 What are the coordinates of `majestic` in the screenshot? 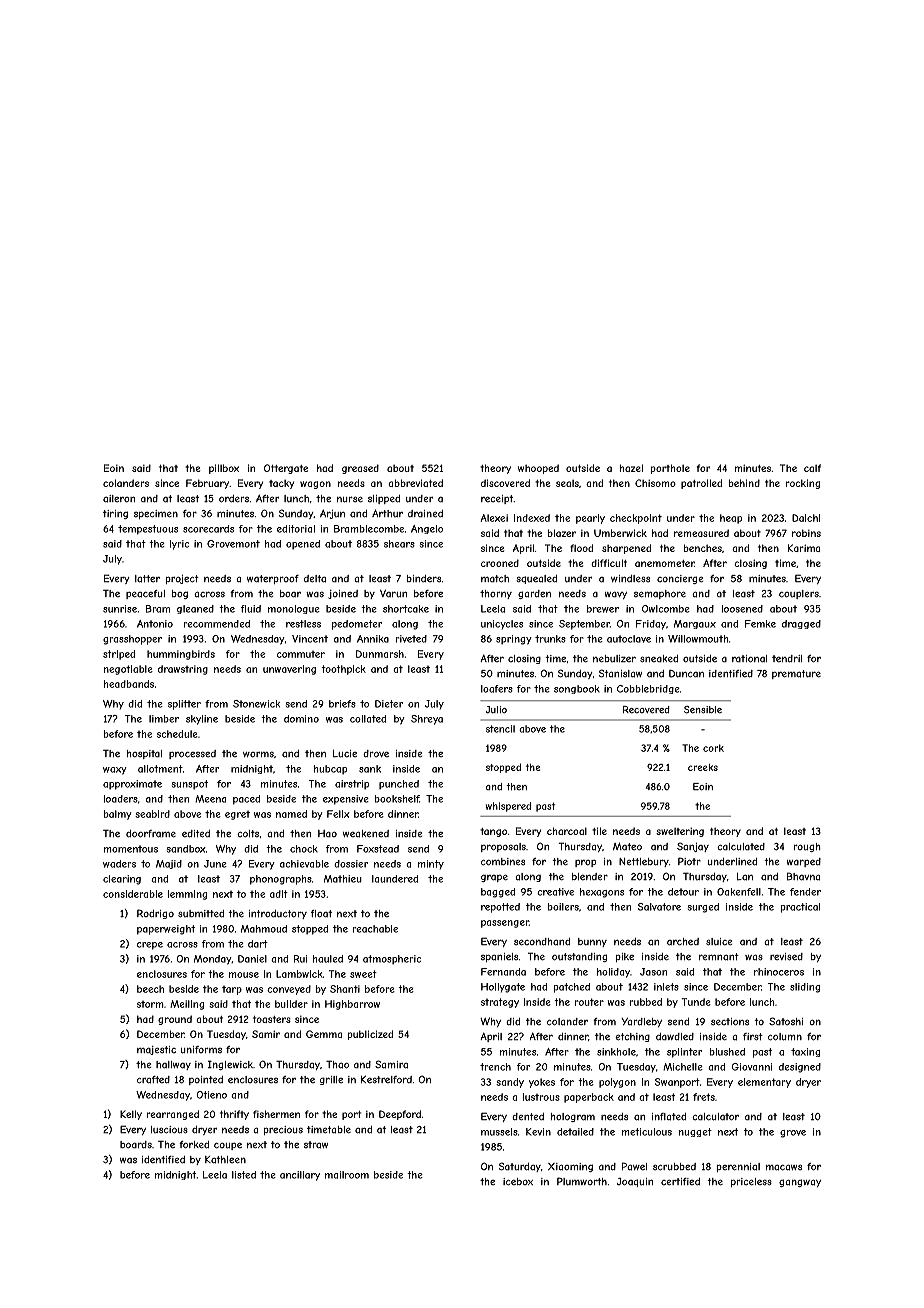 It's located at (156, 1050).
